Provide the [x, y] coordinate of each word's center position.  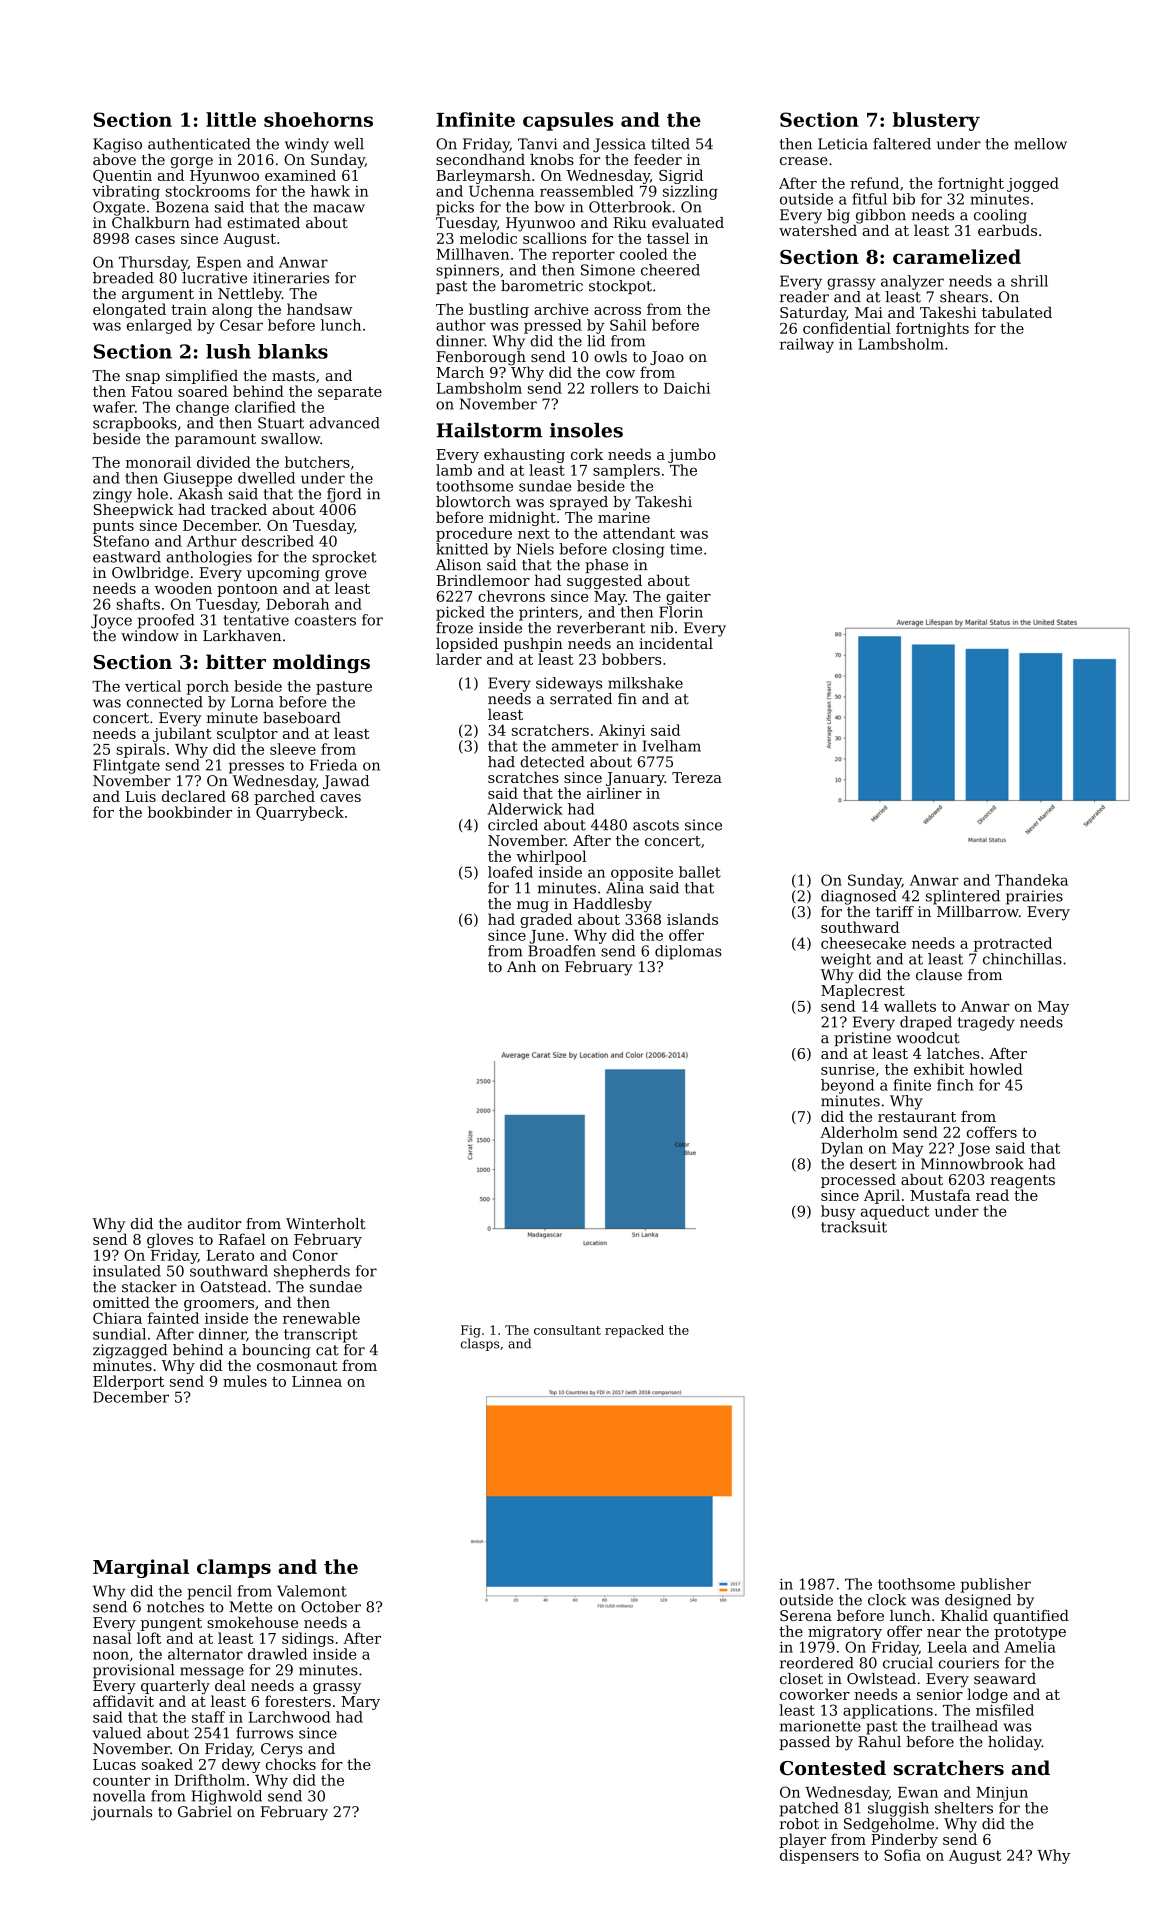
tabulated [1017, 312]
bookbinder [190, 812]
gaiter [688, 598]
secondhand [480, 159]
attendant [639, 533]
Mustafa [940, 1195]
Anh [521, 966]
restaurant [917, 1117]
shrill [1029, 281]
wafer [114, 407]
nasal [112, 1638]
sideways [569, 684]
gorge [192, 163]
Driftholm [209, 1780]
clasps [480, 1344]
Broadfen [562, 951]
